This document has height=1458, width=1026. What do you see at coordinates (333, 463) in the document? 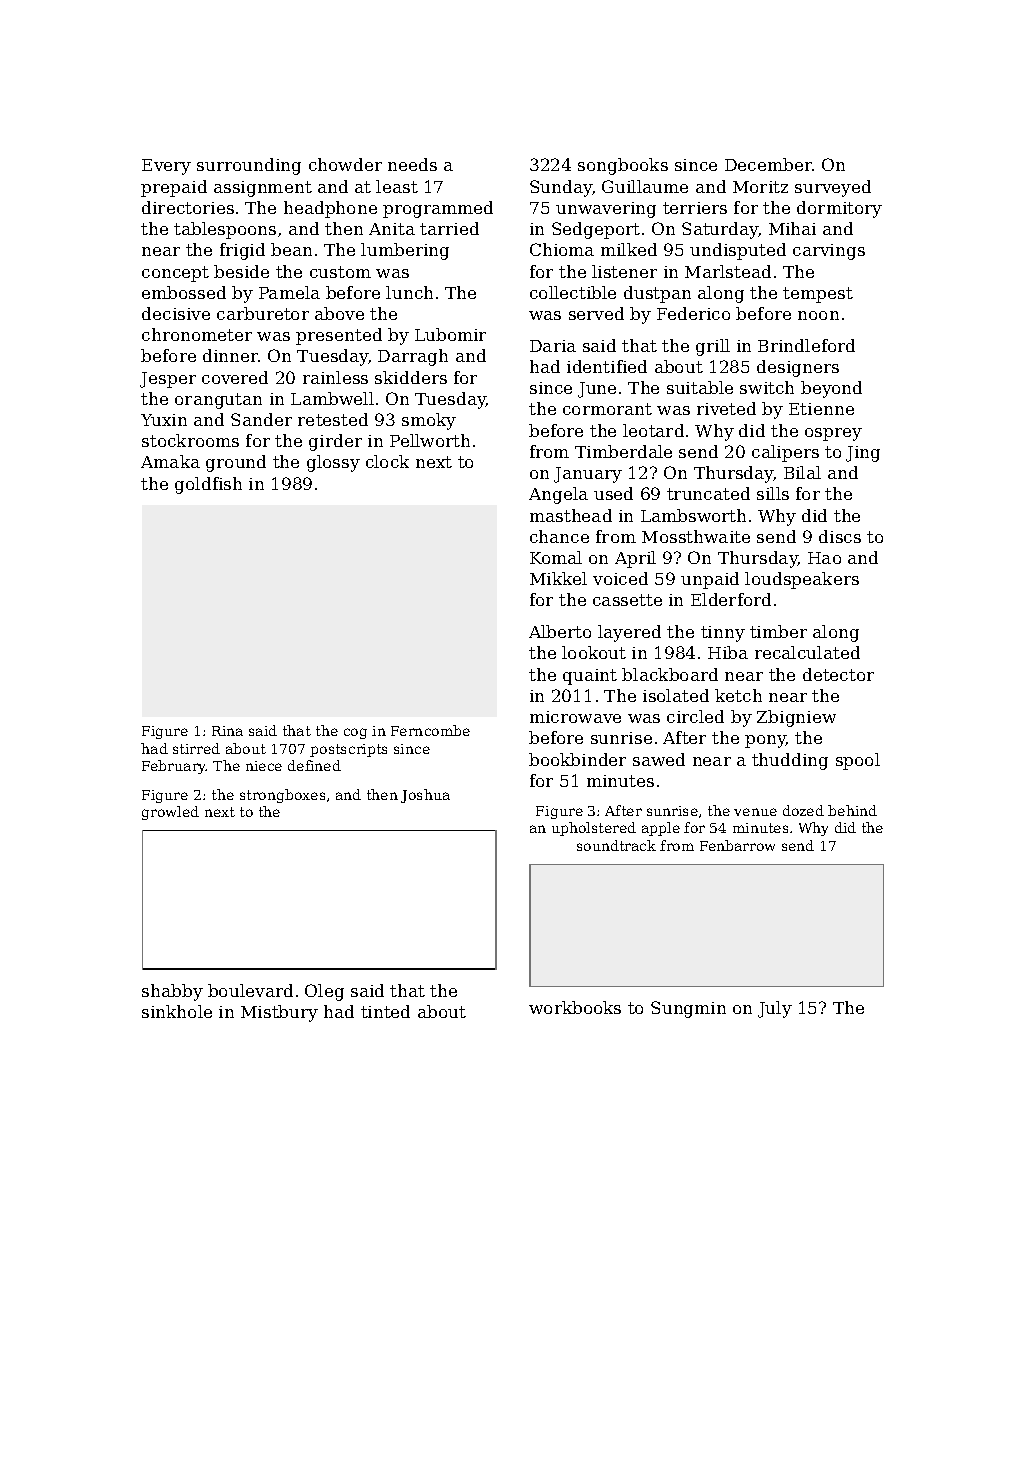
I see `glossy` at bounding box center [333, 463].
